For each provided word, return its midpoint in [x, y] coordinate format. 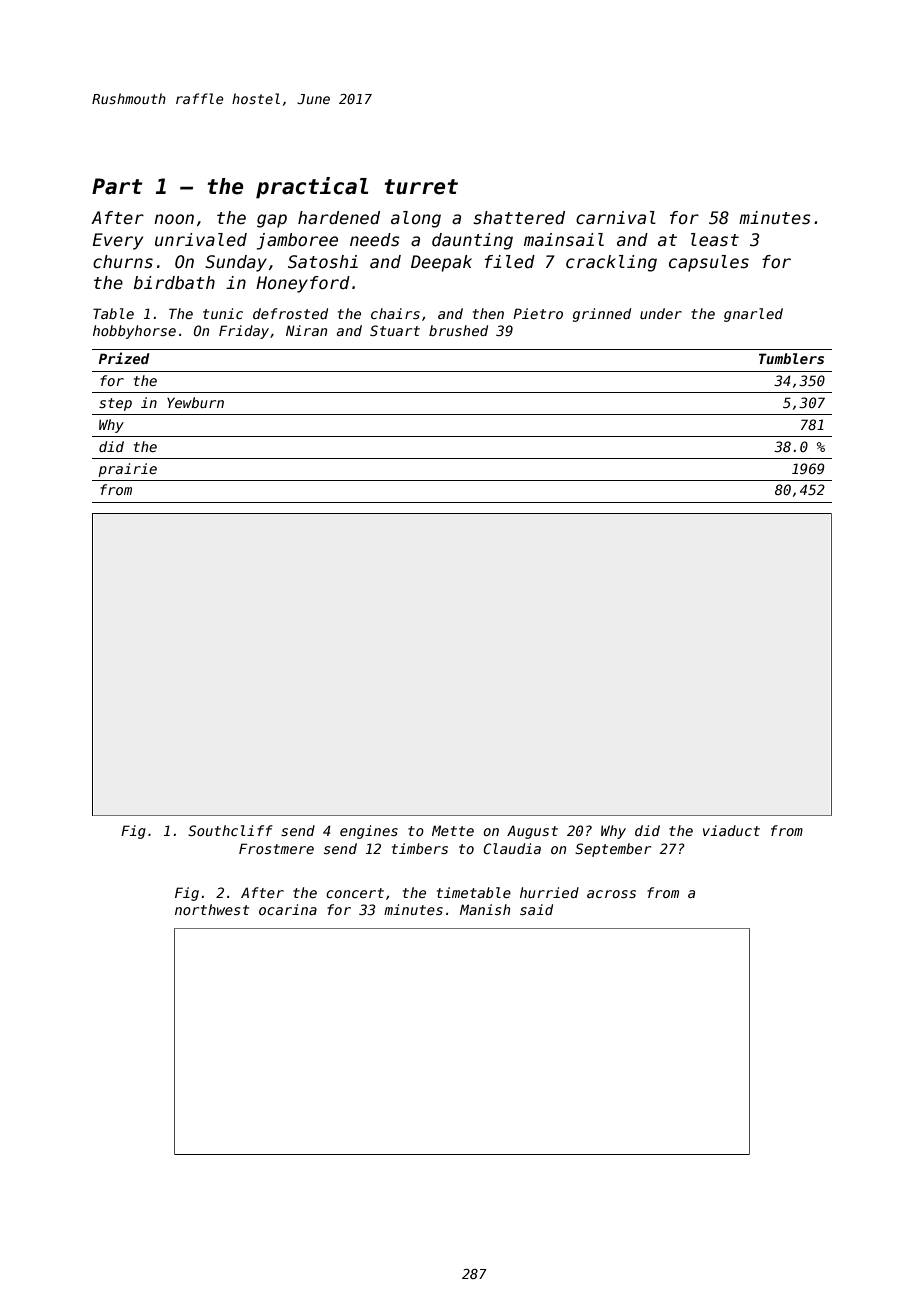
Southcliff [230, 830]
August [532, 832]
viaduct [731, 830]
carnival [616, 218]
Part [117, 186]
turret [421, 187]
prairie [127, 470]
